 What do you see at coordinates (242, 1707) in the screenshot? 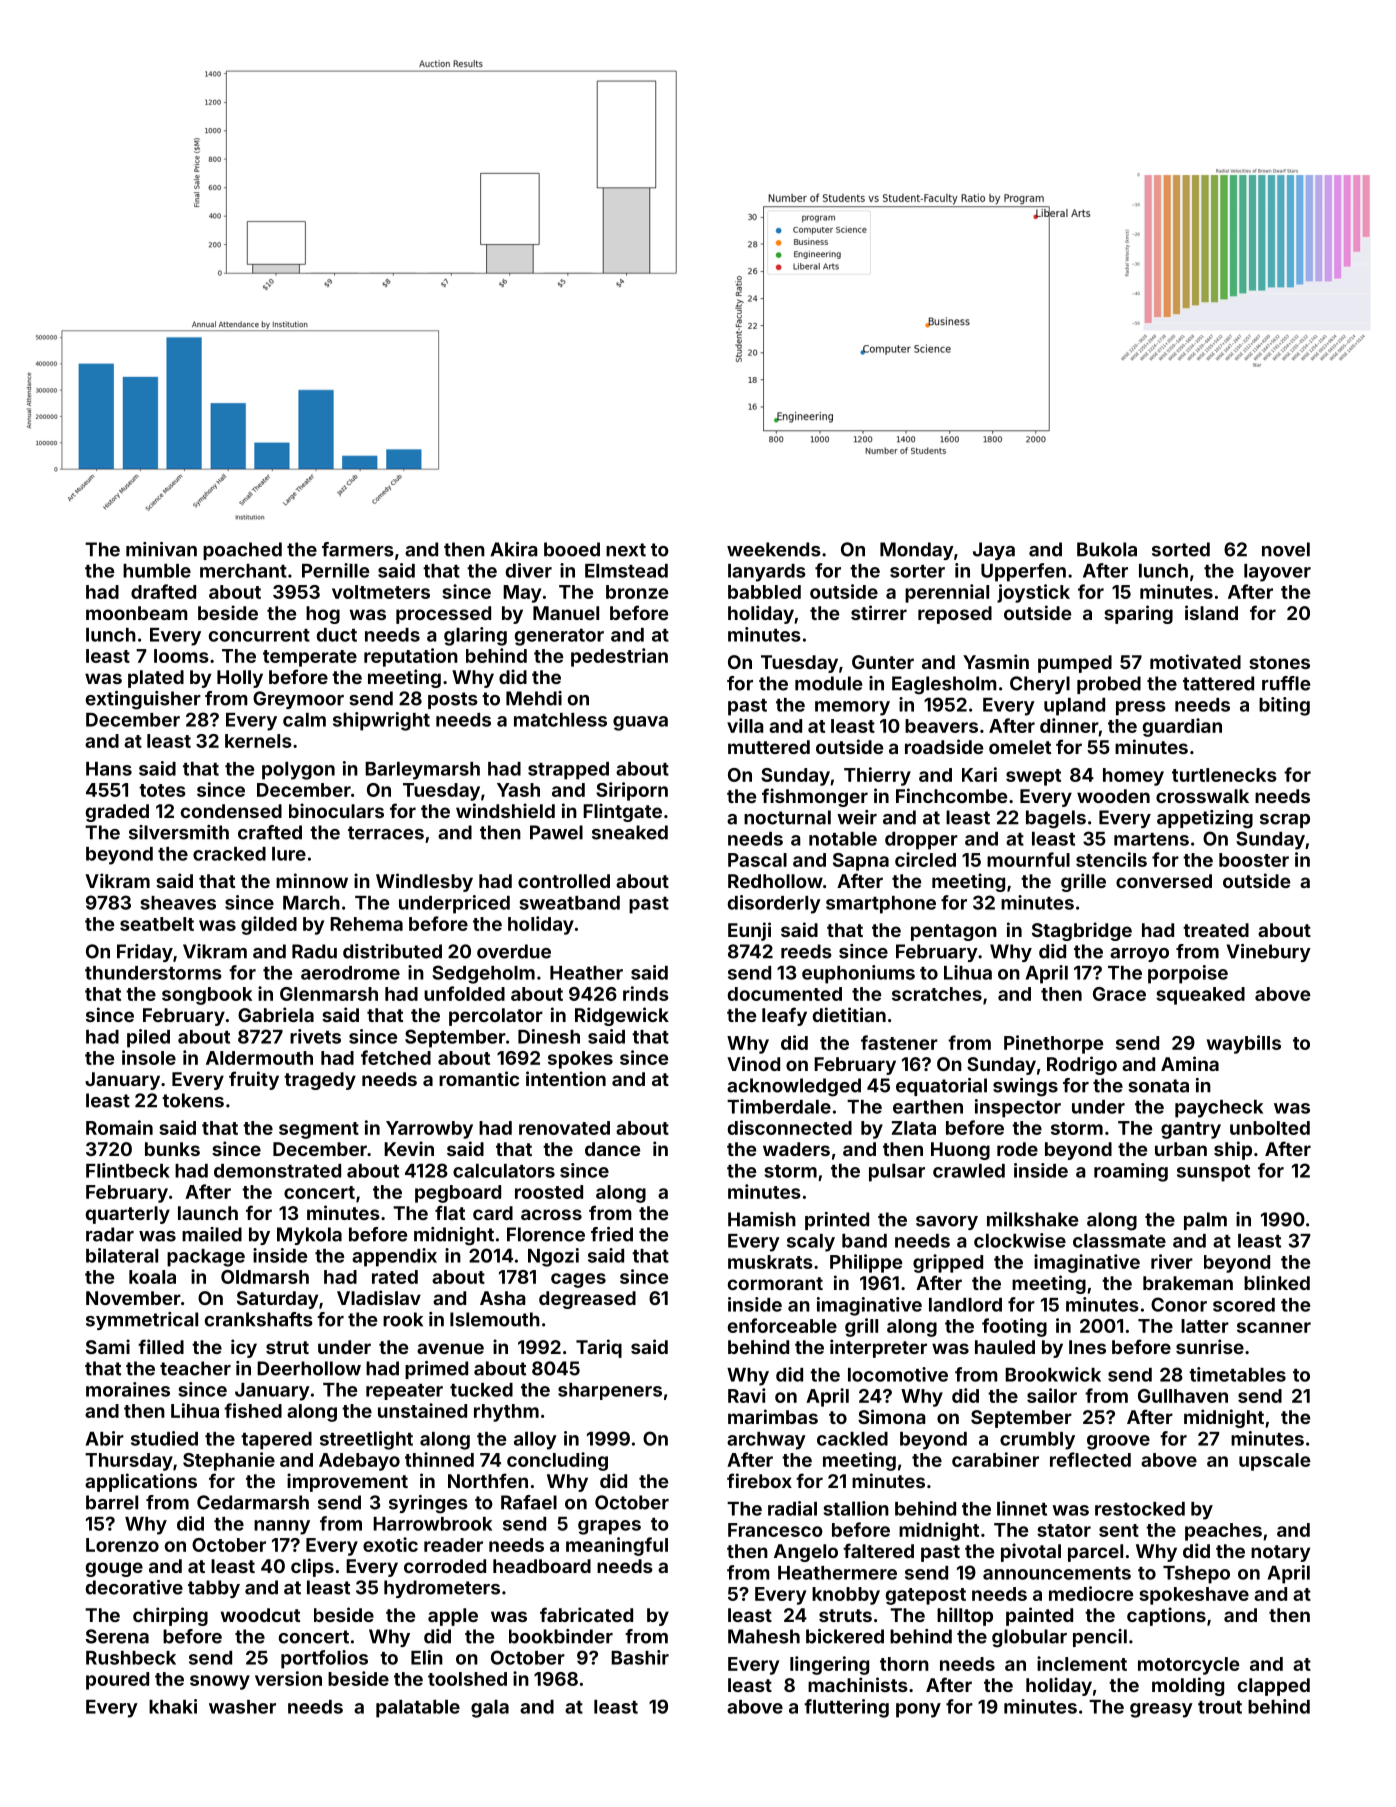
I see `washer` at bounding box center [242, 1707].
